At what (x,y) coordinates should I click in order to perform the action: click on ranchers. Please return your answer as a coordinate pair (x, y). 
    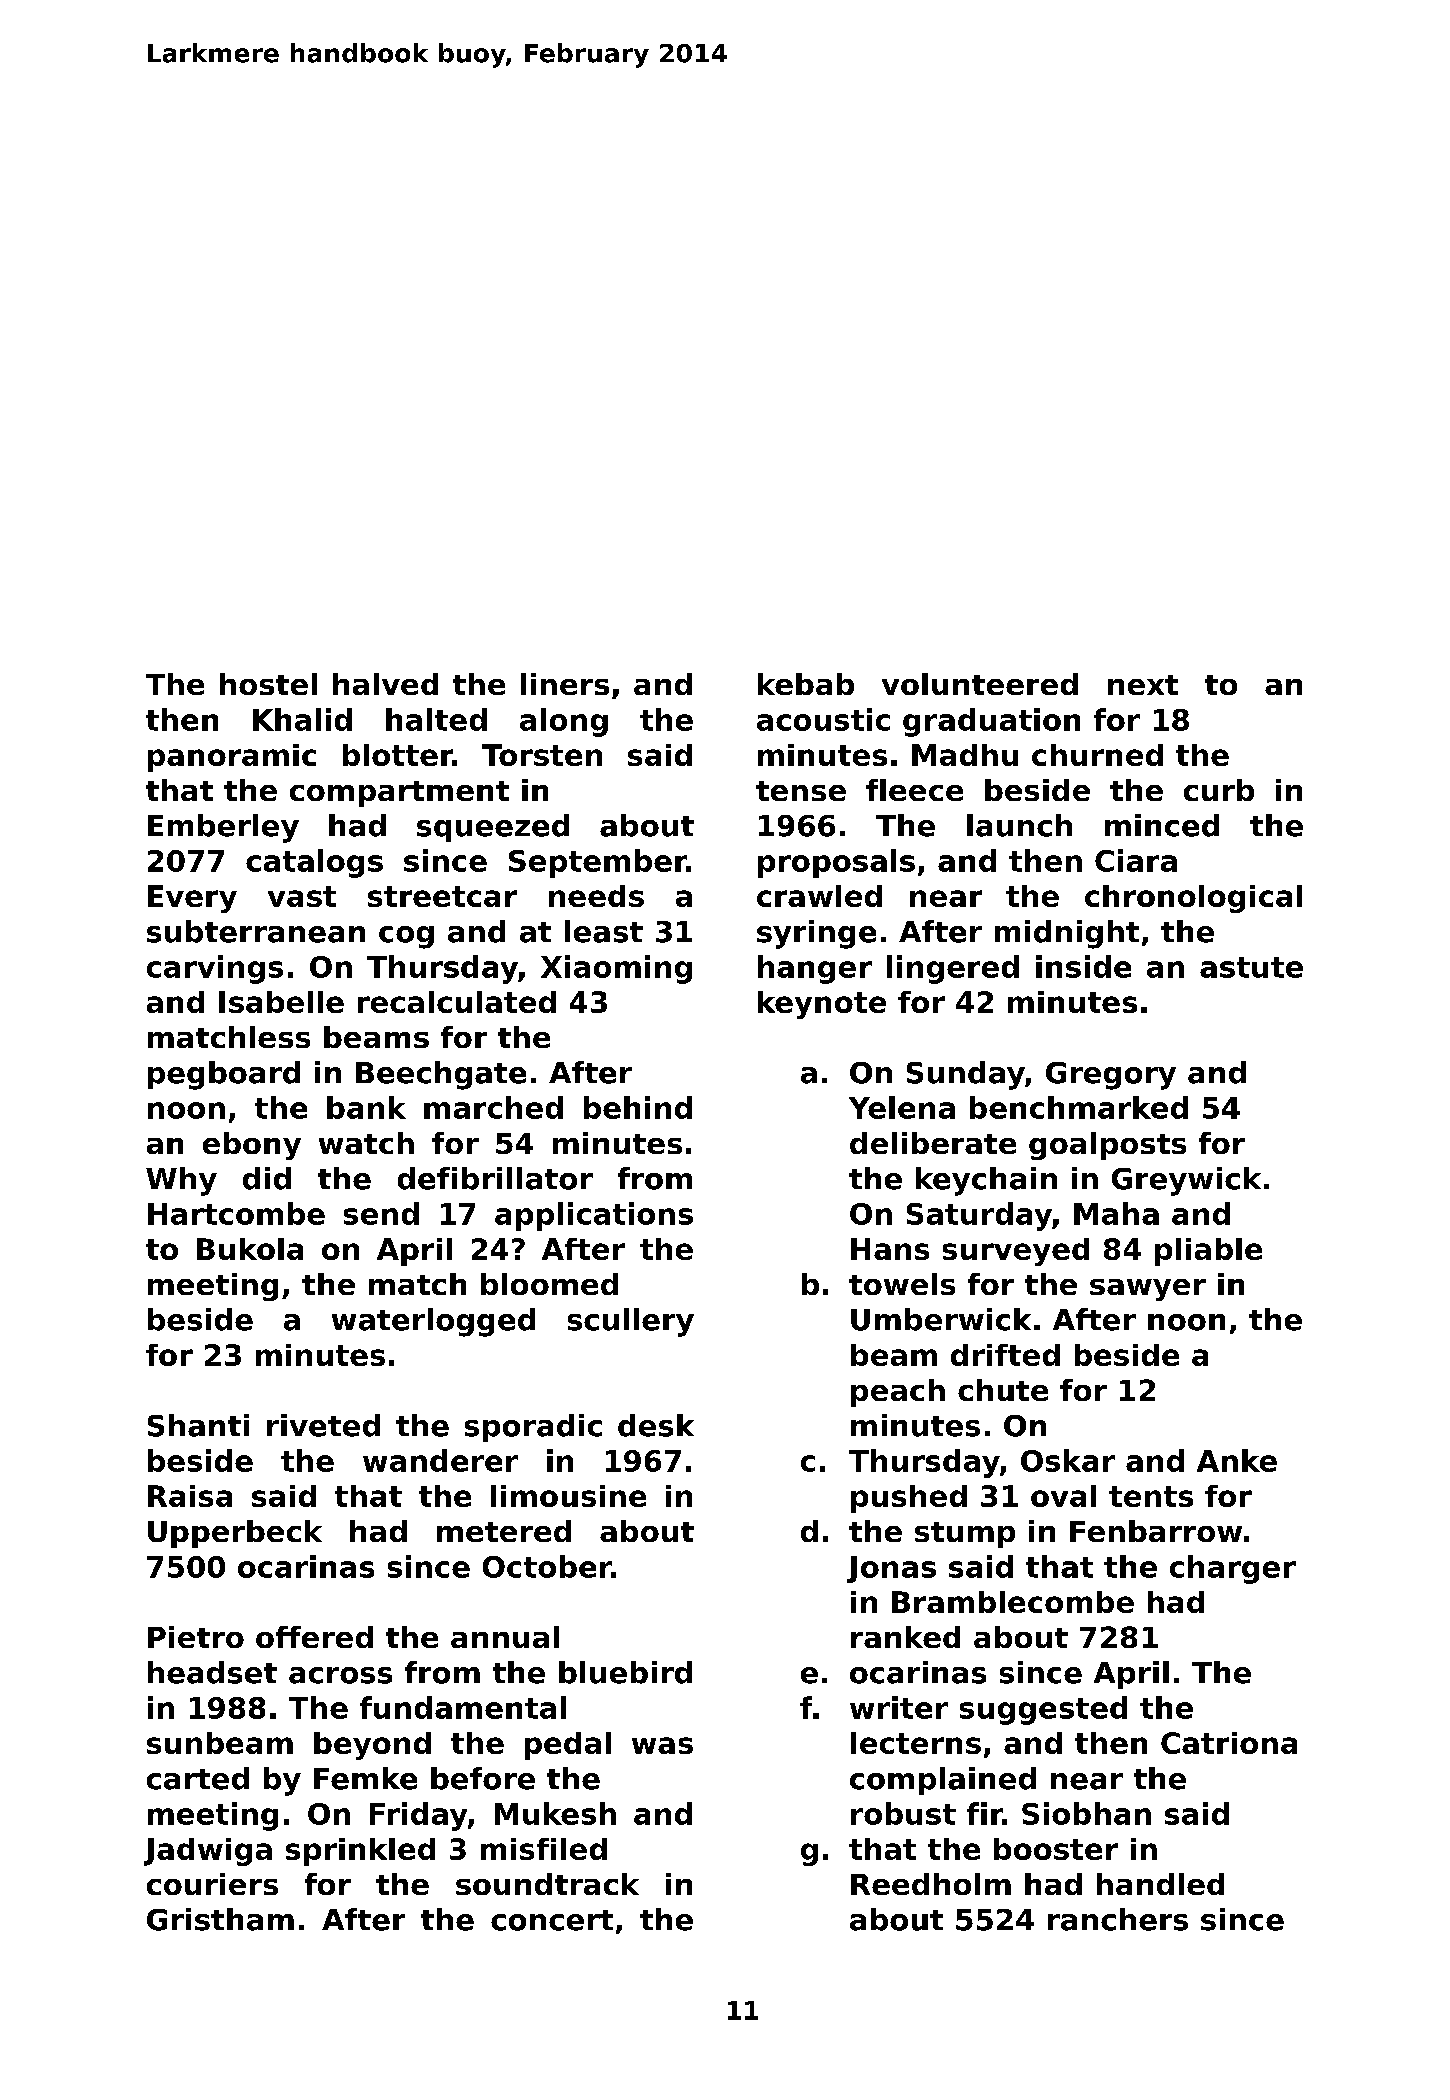
    Looking at the image, I should click on (1118, 1919).
